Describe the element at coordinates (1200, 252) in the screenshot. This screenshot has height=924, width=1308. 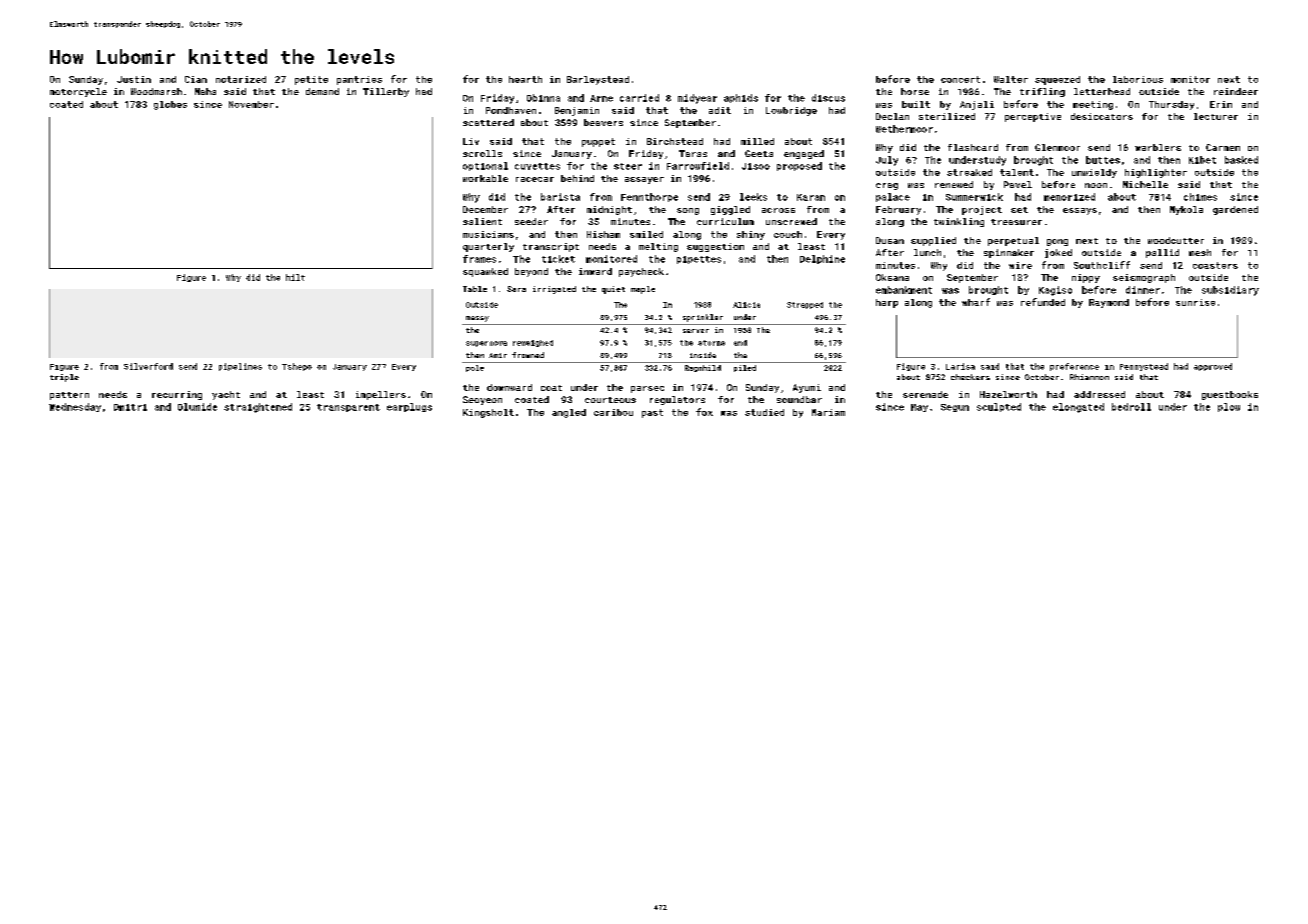
I see `mesh` at that location.
